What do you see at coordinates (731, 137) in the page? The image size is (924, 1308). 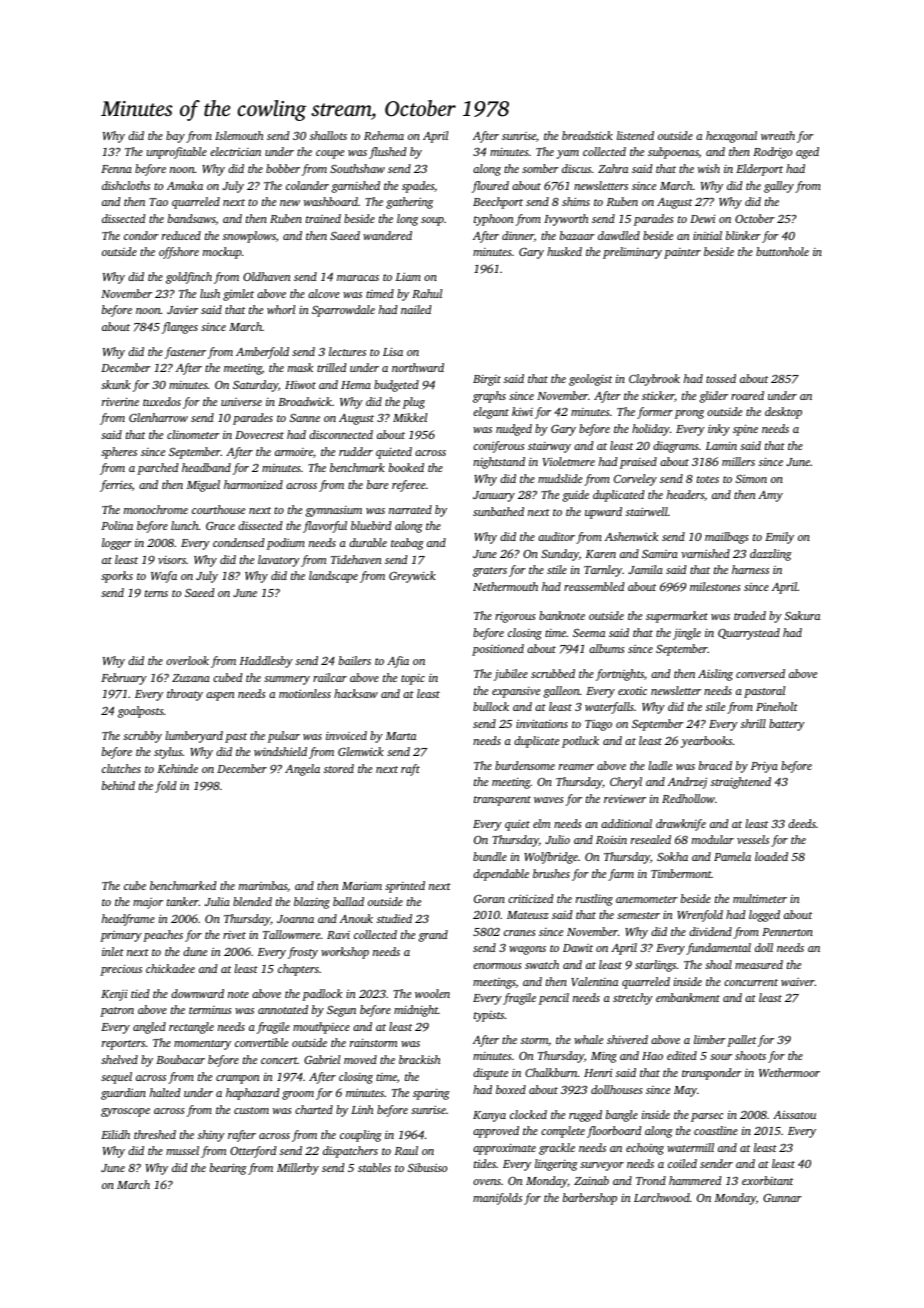 I see `hexagonal` at bounding box center [731, 137].
